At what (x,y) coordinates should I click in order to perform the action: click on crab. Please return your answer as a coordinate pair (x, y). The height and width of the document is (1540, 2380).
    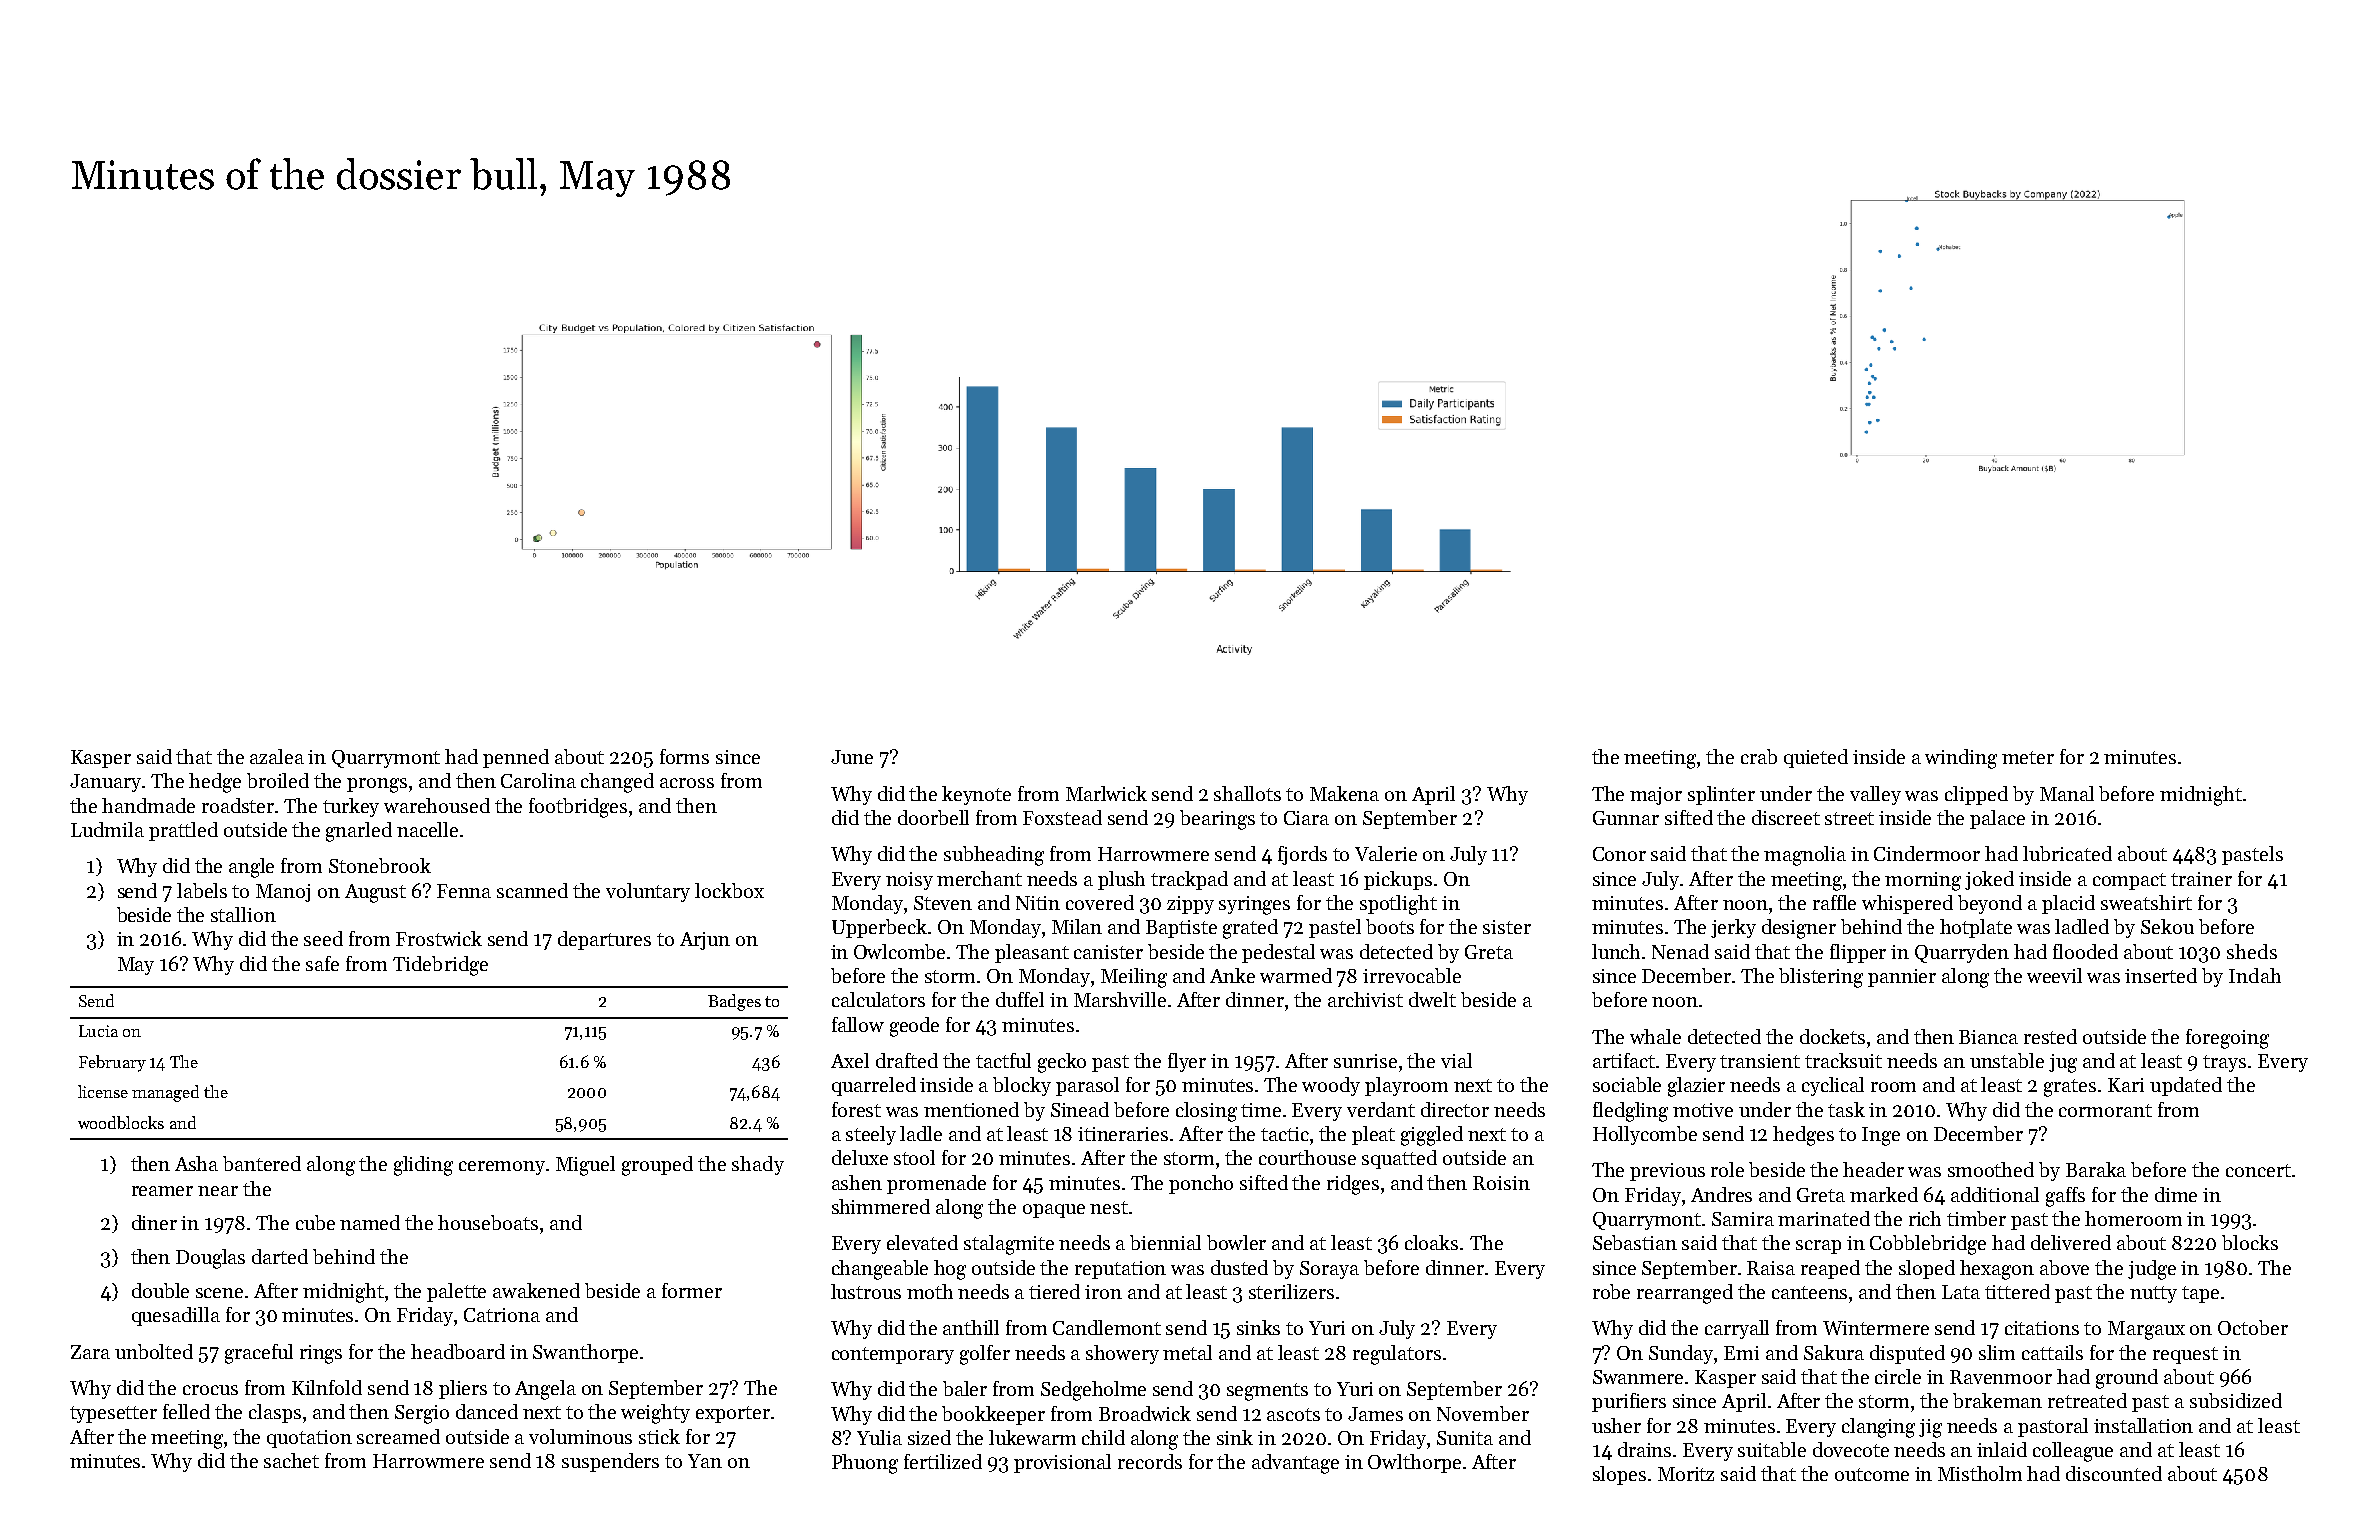
    Looking at the image, I should click on (1759, 756).
